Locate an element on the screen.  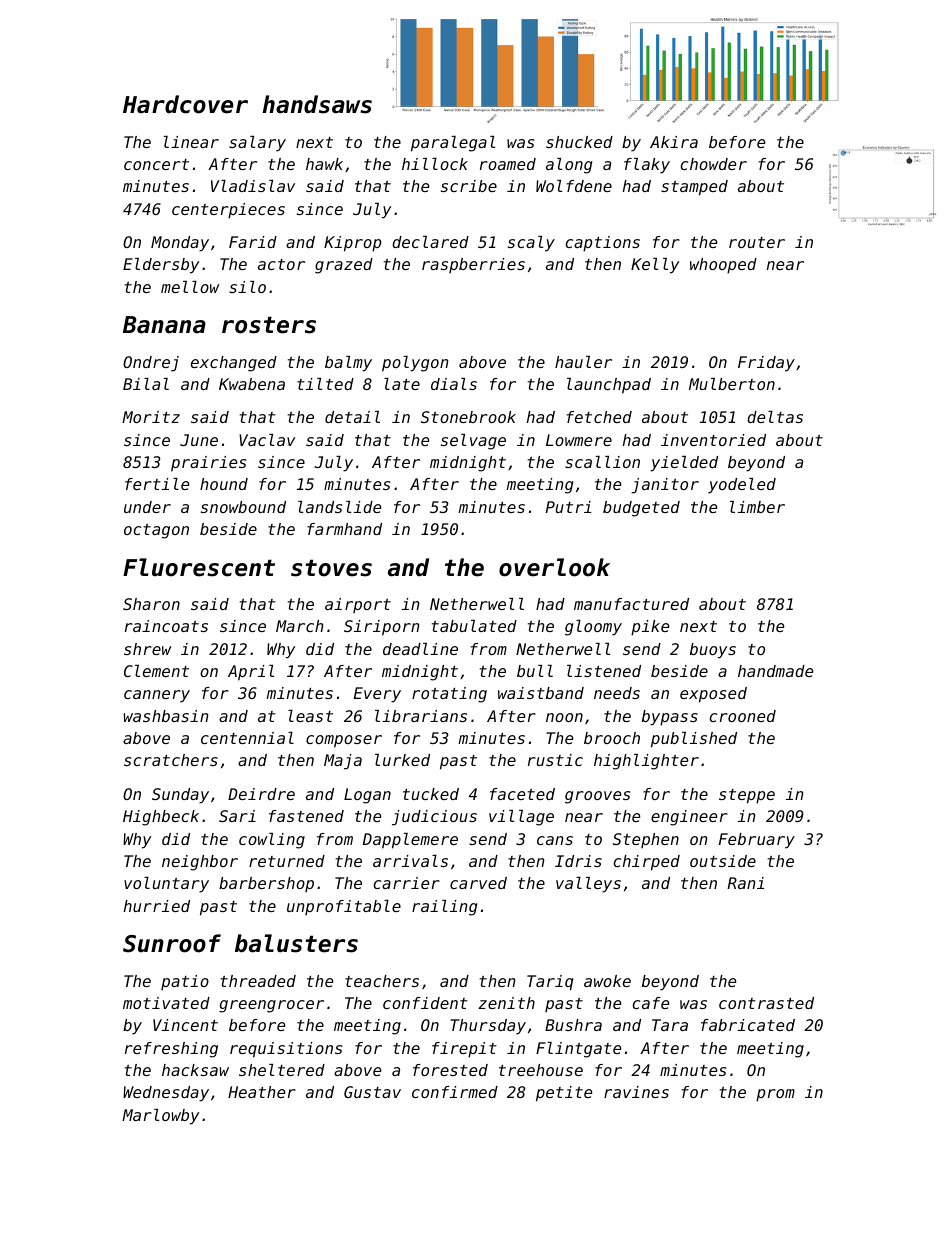
petite is located at coordinates (564, 1094).
